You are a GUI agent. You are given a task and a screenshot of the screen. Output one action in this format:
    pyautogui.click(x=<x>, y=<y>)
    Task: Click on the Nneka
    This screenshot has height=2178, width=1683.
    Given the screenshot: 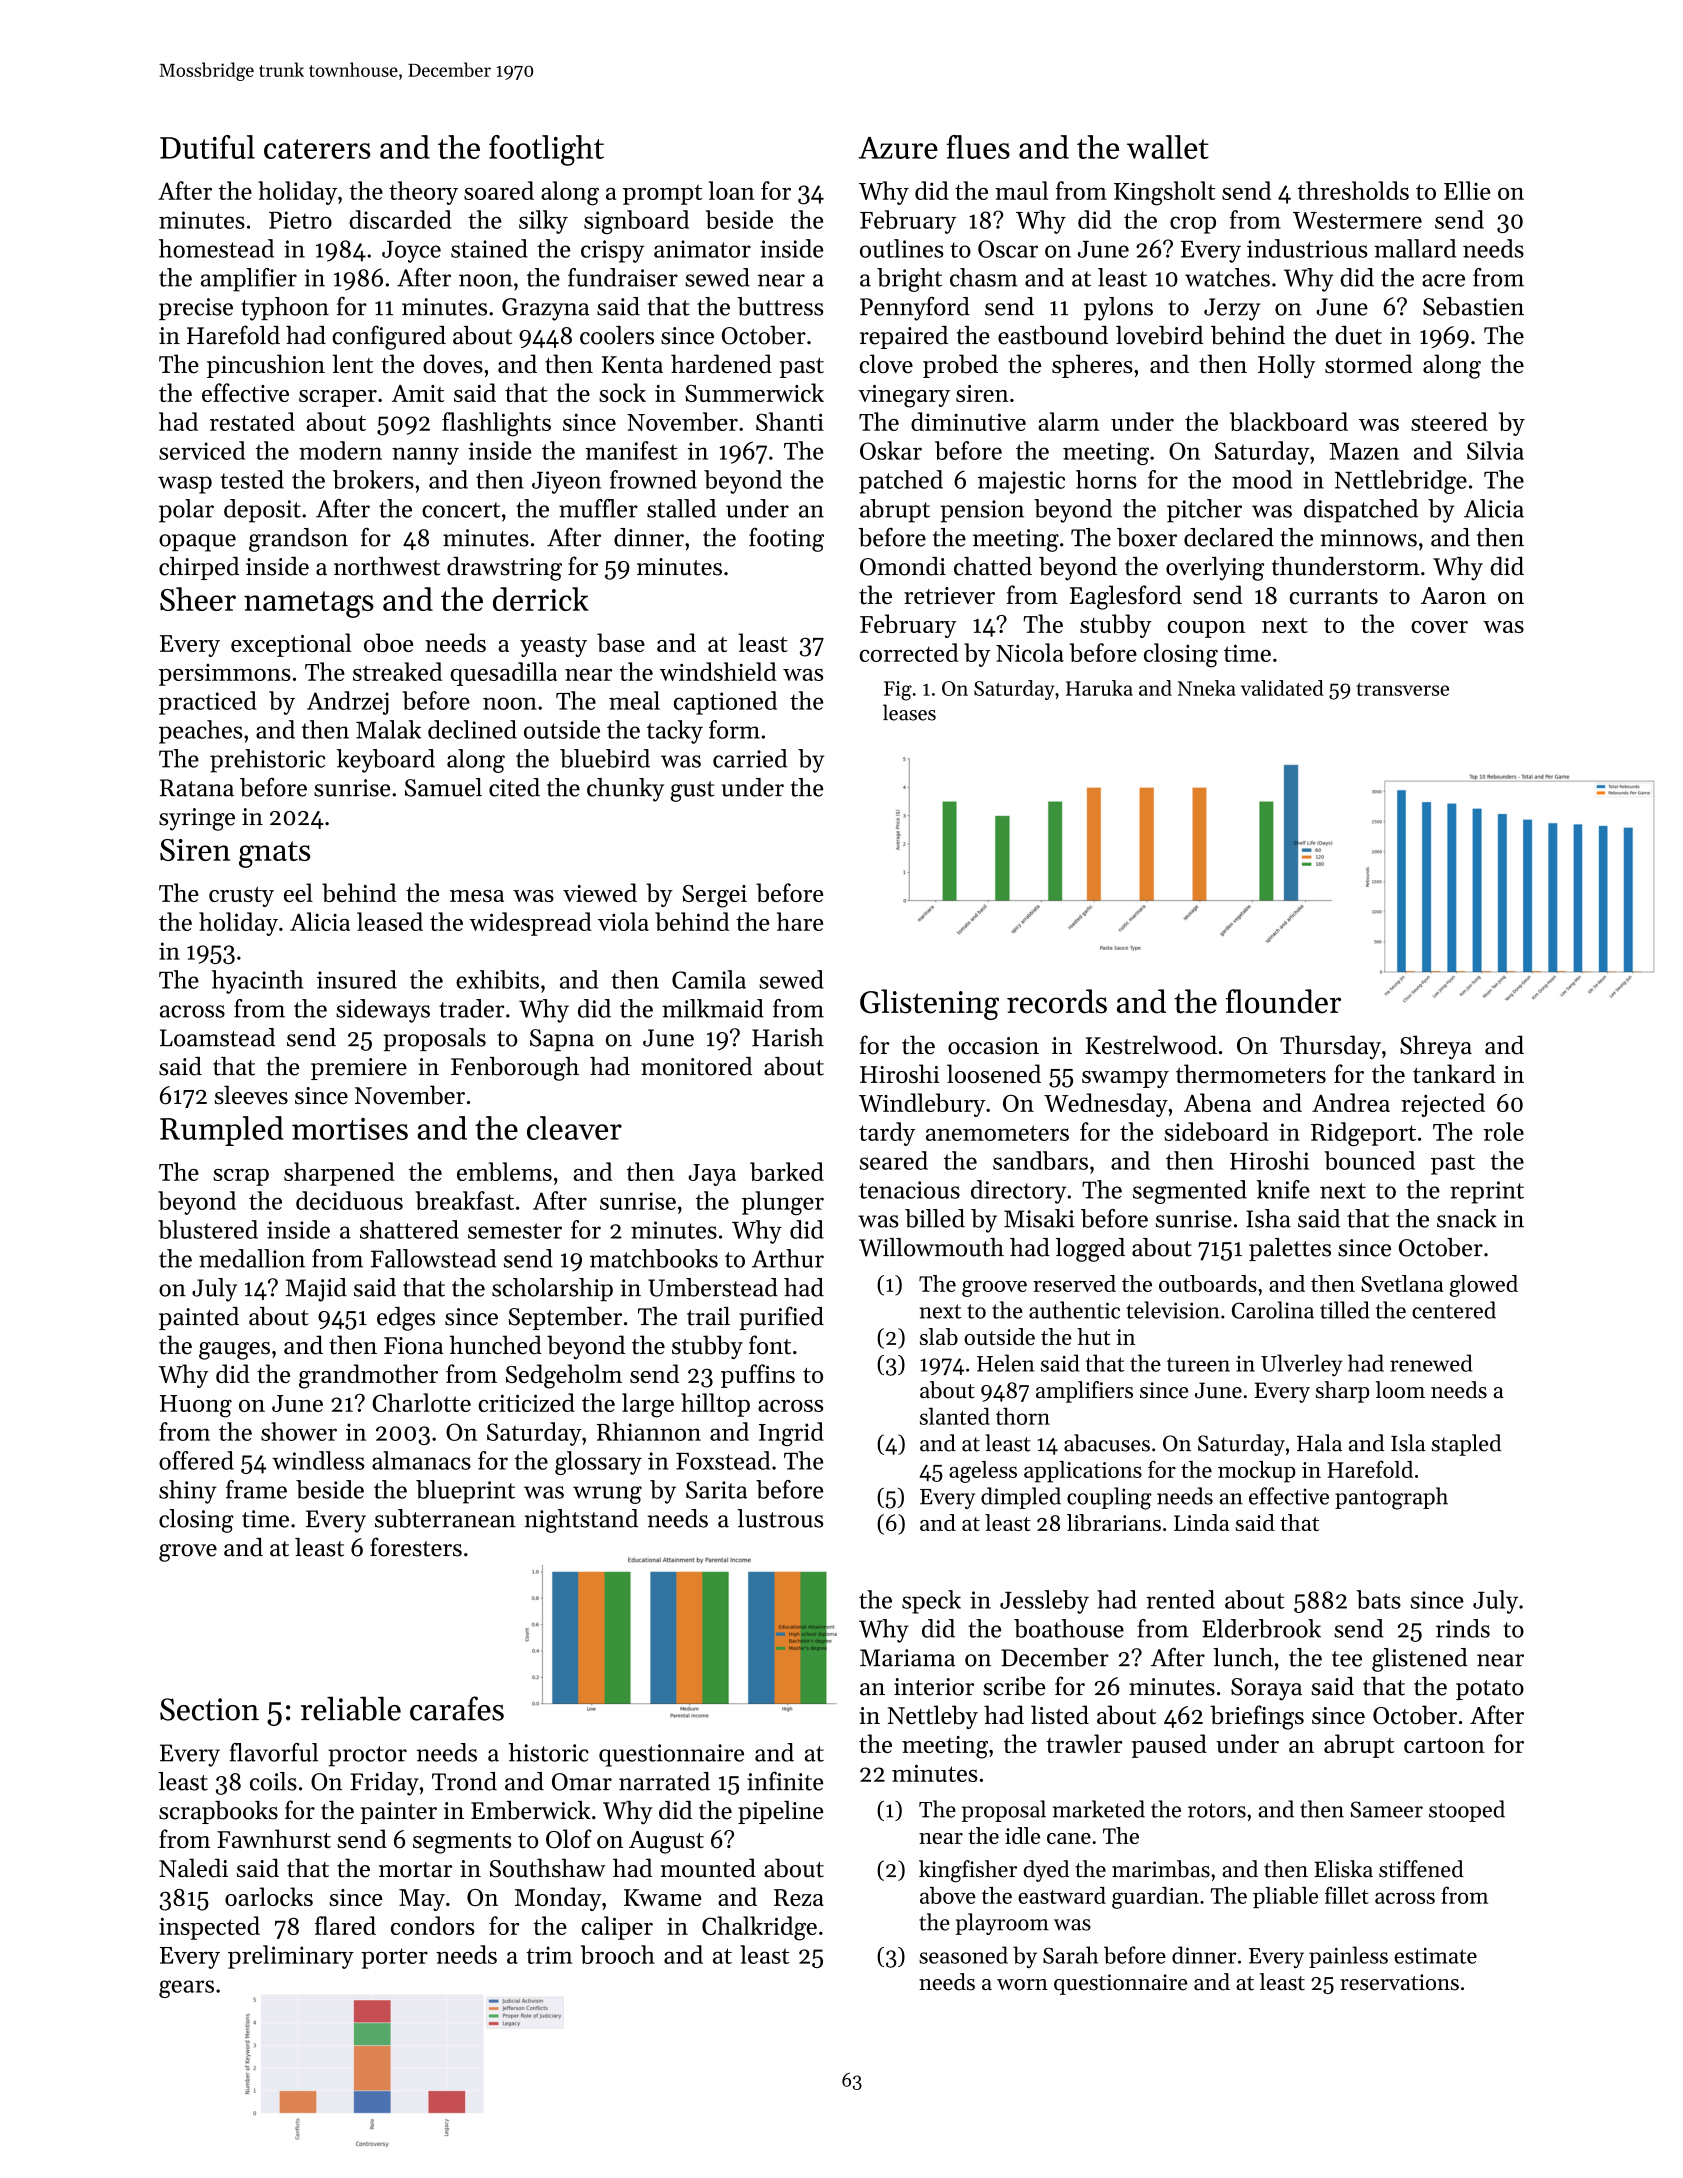 What is the action you would take?
    pyautogui.click(x=1206, y=688)
